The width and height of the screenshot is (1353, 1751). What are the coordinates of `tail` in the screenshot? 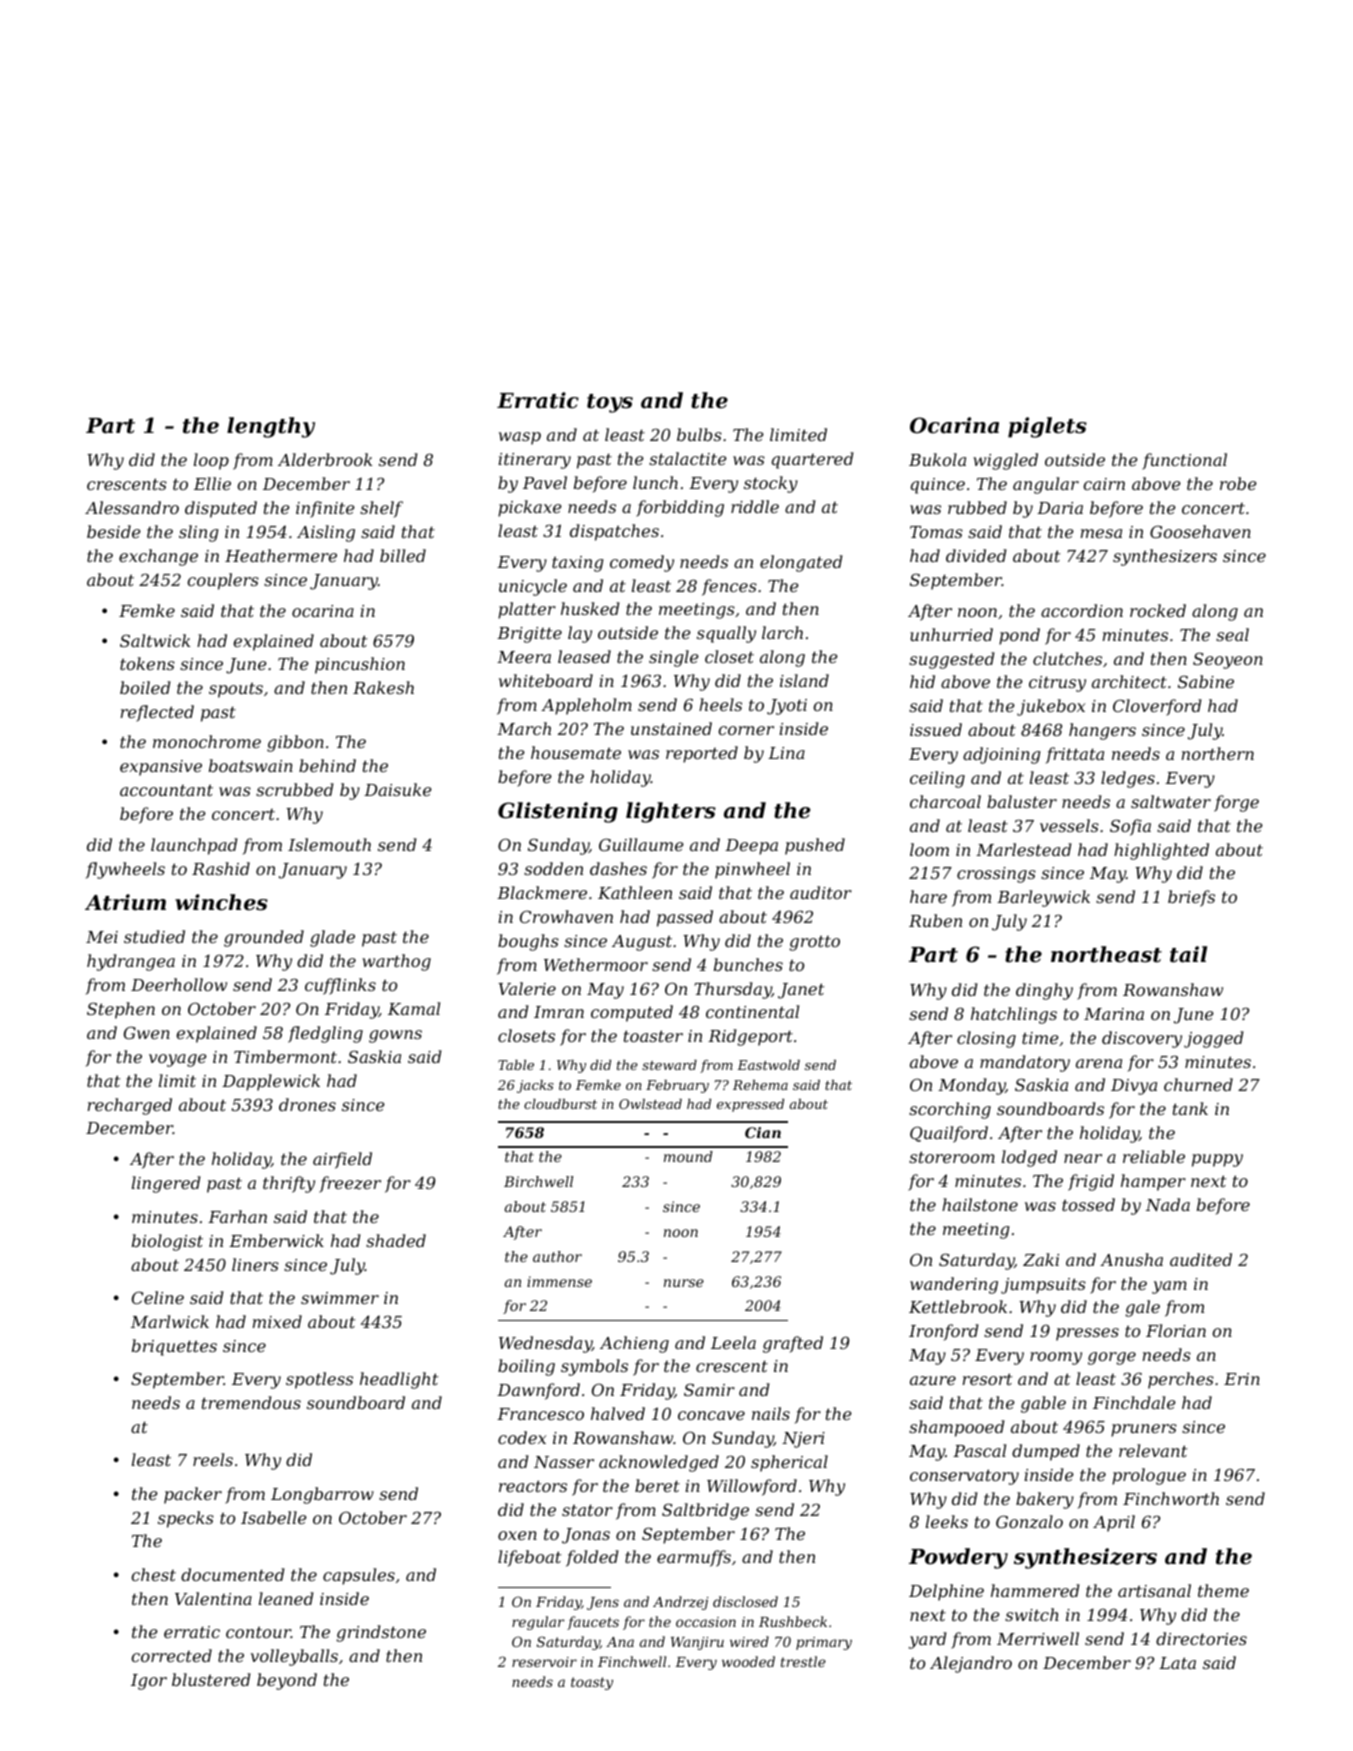 It's located at (1188, 954).
